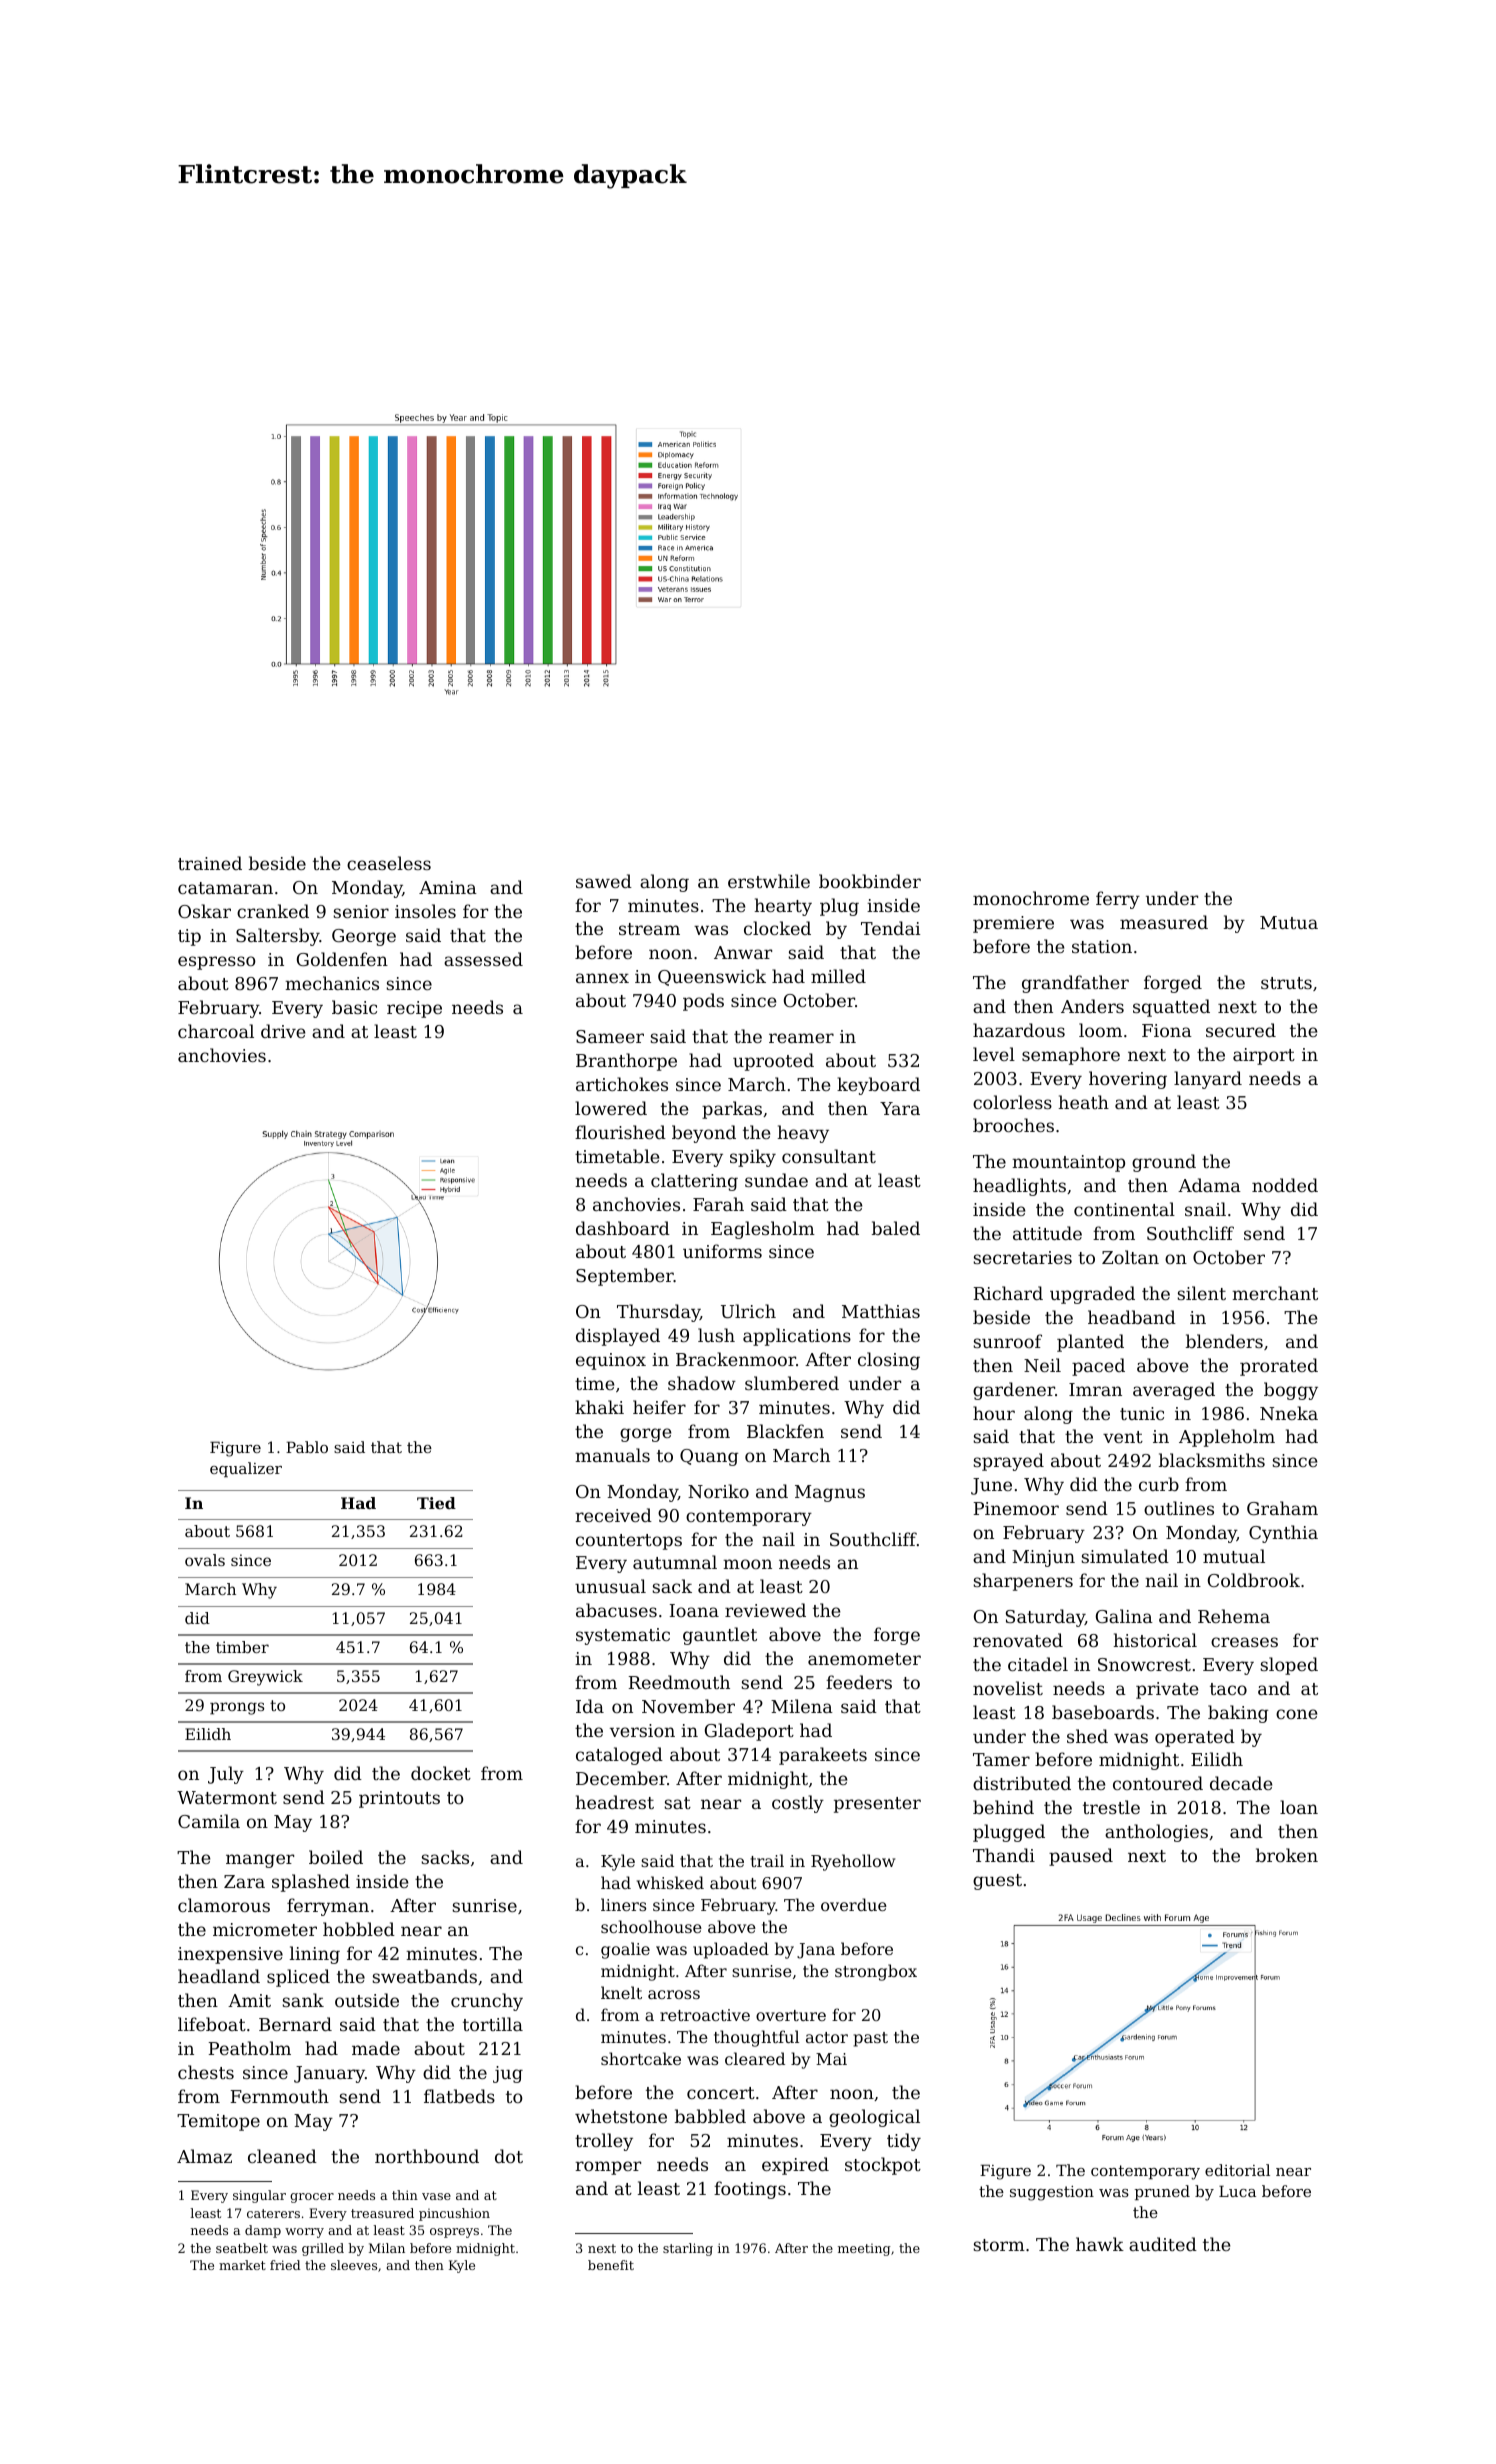 This document has height=2464, width=1496. I want to click on Zara, so click(244, 1881).
